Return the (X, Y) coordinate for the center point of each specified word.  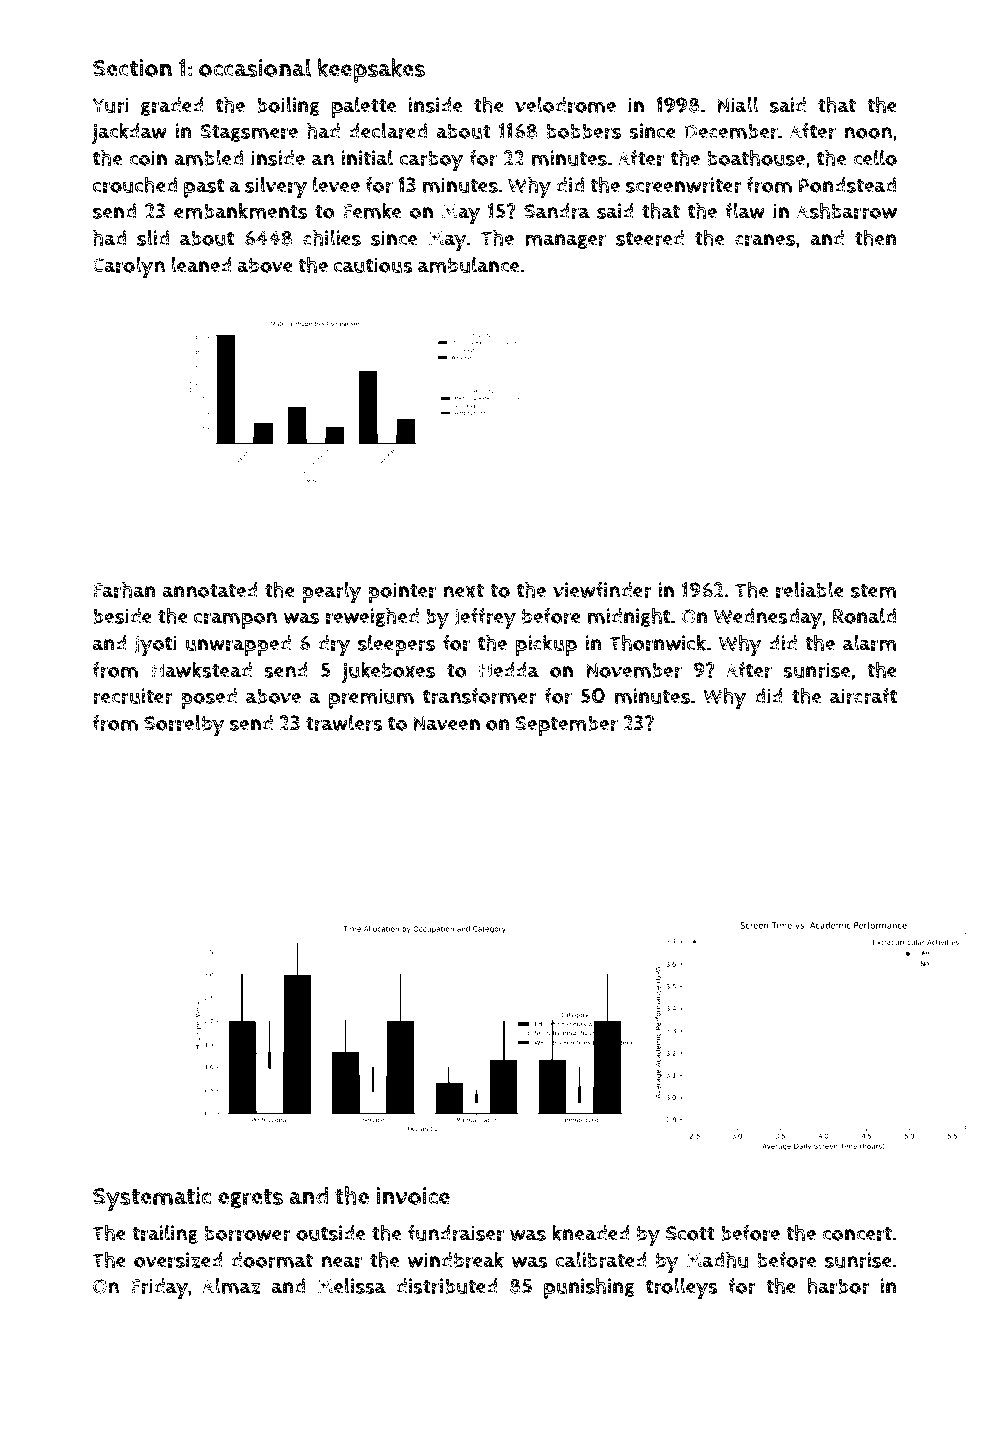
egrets (250, 1199)
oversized (178, 1260)
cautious (373, 265)
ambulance (469, 265)
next (463, 591)
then (876, 237)
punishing (589, 1288)
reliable (810, 590)
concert (857, 1234)
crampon (235, 620)
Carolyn (129, 268)
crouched (135, 184)
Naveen (446, 723)
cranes (765, 240)
